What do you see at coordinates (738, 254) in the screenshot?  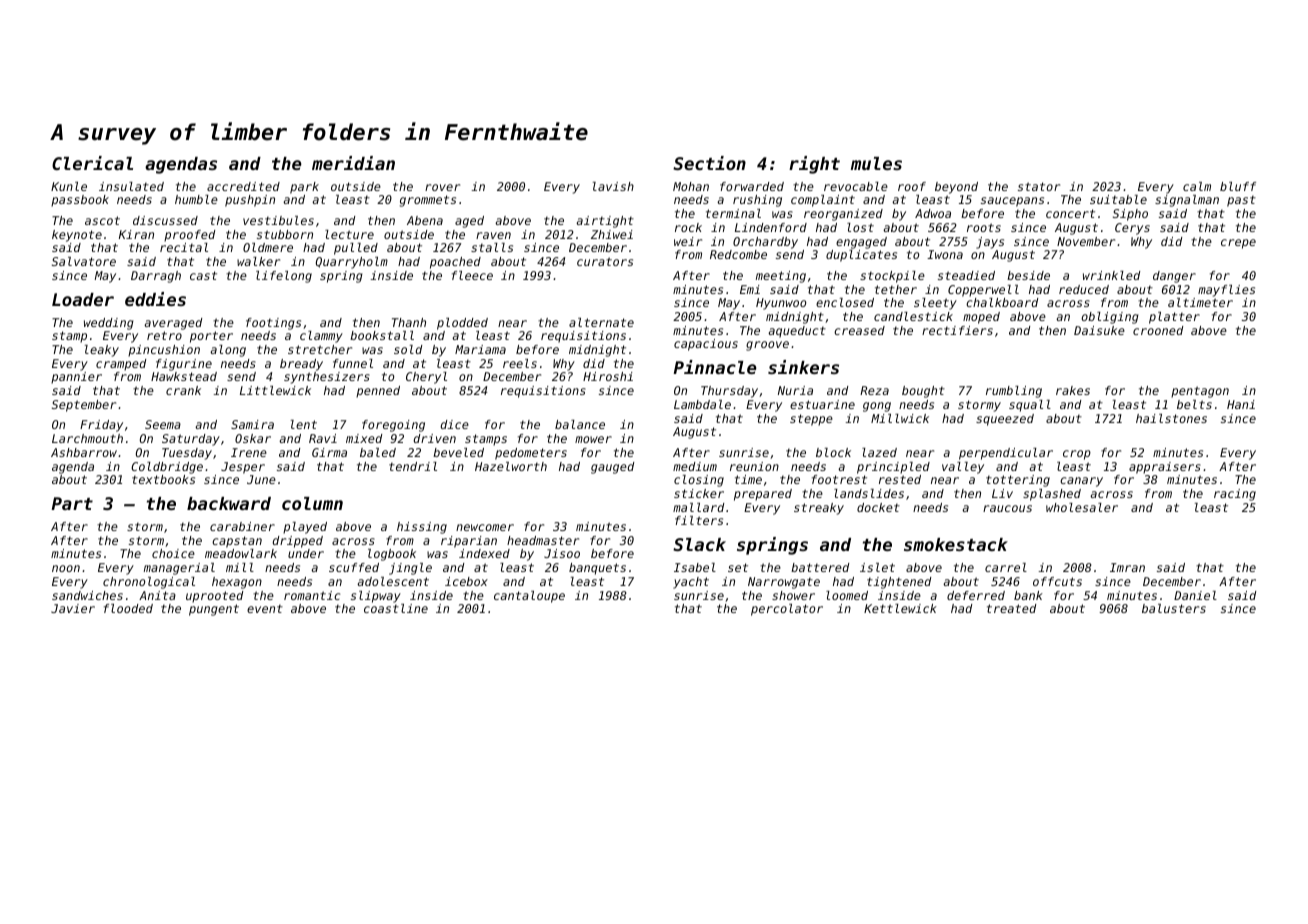 I see `Redcombe` at bounding box center [738, 254].
